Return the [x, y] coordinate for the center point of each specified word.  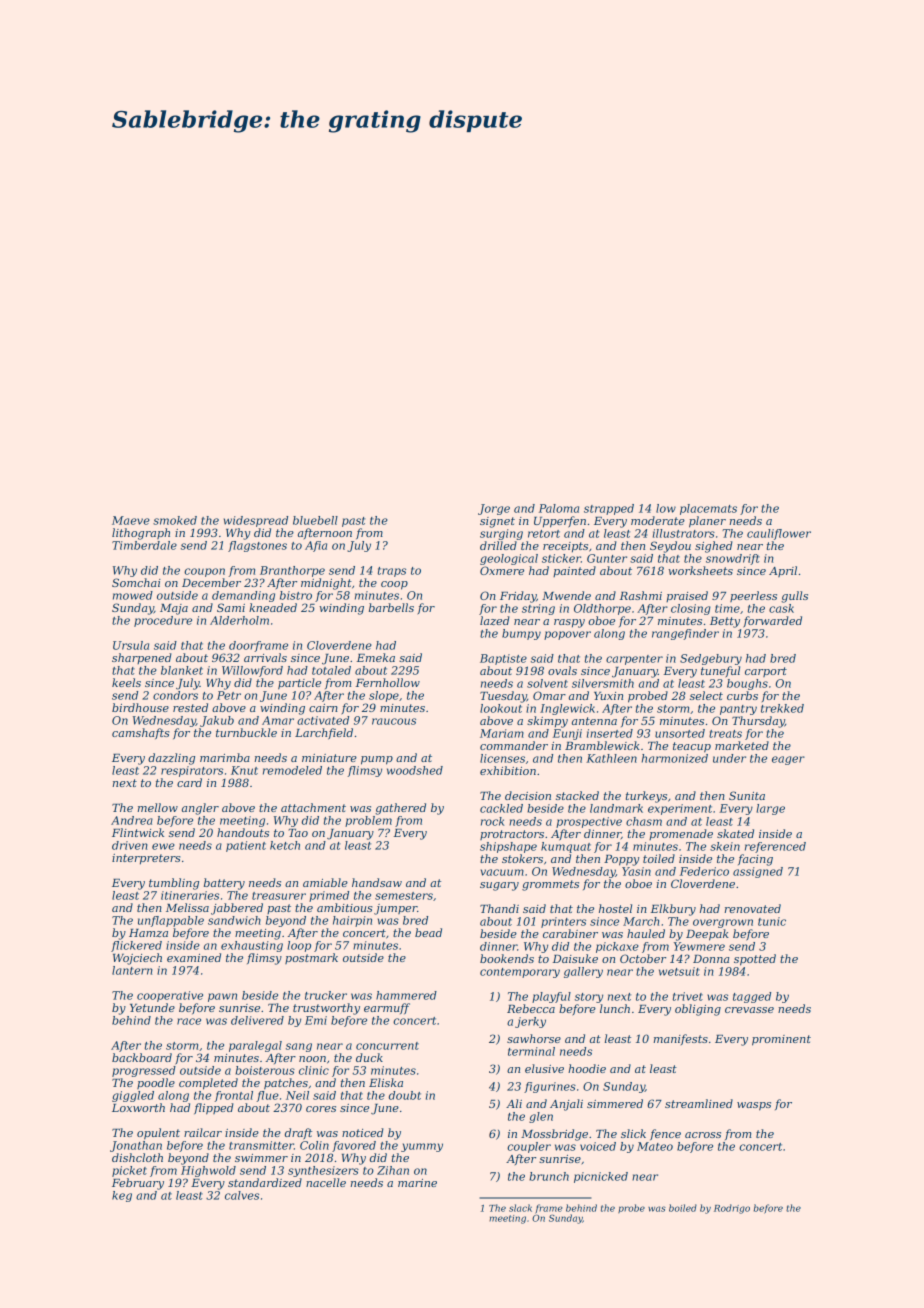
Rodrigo [732, 1209]
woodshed [415, 770]
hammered [406, 995]
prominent [781, 1040]
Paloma [559, 508]
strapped [609, 509]
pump [377, 760]
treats [725, 734]
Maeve [131, 520]
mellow [158, 807]
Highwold [208, 1171]
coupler [529, 1147]
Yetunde [152, 1007]
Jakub [217, 721]
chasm [644, 821]
